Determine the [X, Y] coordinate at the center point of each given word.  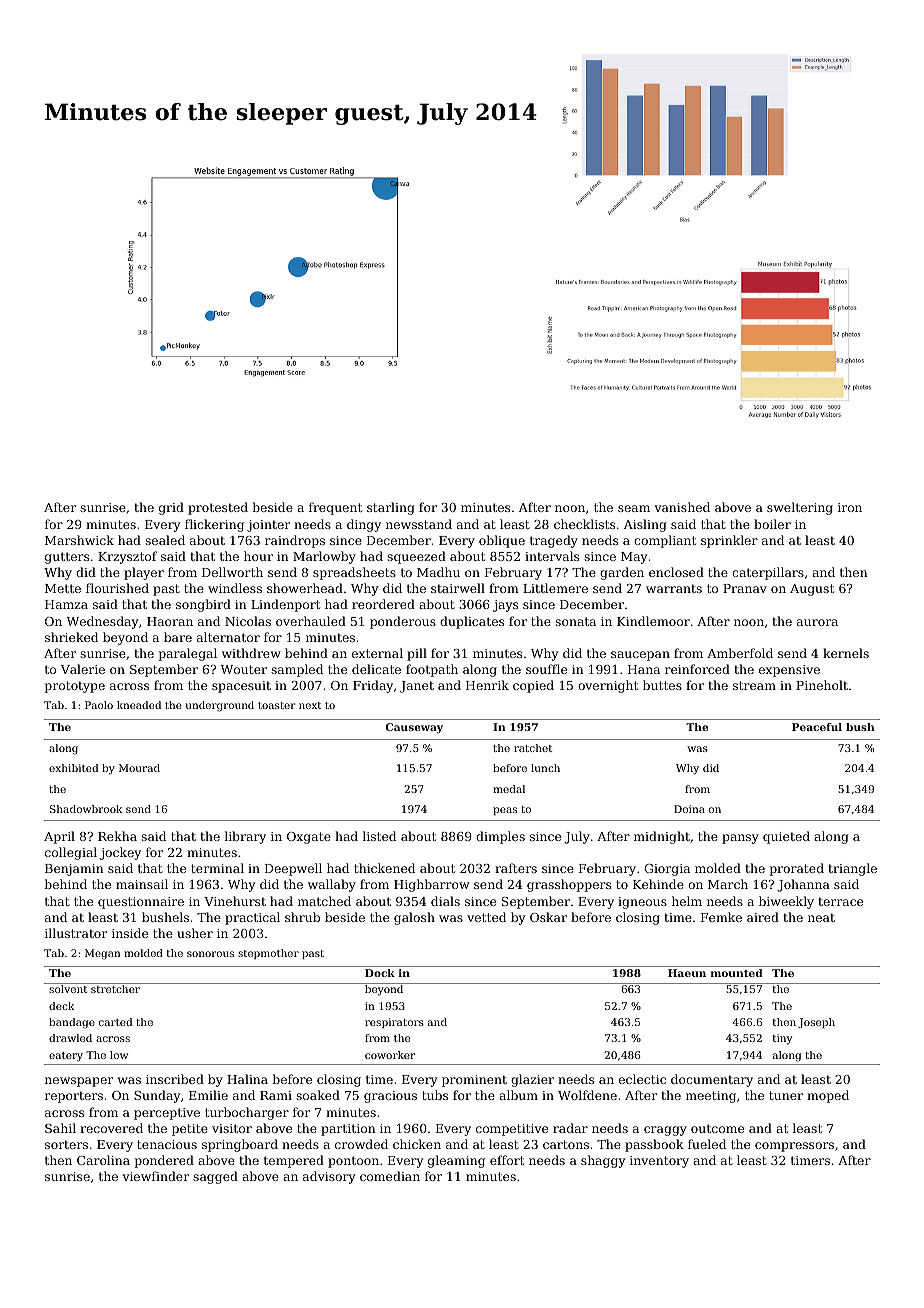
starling [391, 508]
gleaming [456, 1161]
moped [828, 1096]
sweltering [800, 508]
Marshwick [79, 540]
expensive [789, 671]
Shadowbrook [86, 809]
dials [445, 901]
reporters [74, 1097]
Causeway [414, 728]
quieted [786, 837]
